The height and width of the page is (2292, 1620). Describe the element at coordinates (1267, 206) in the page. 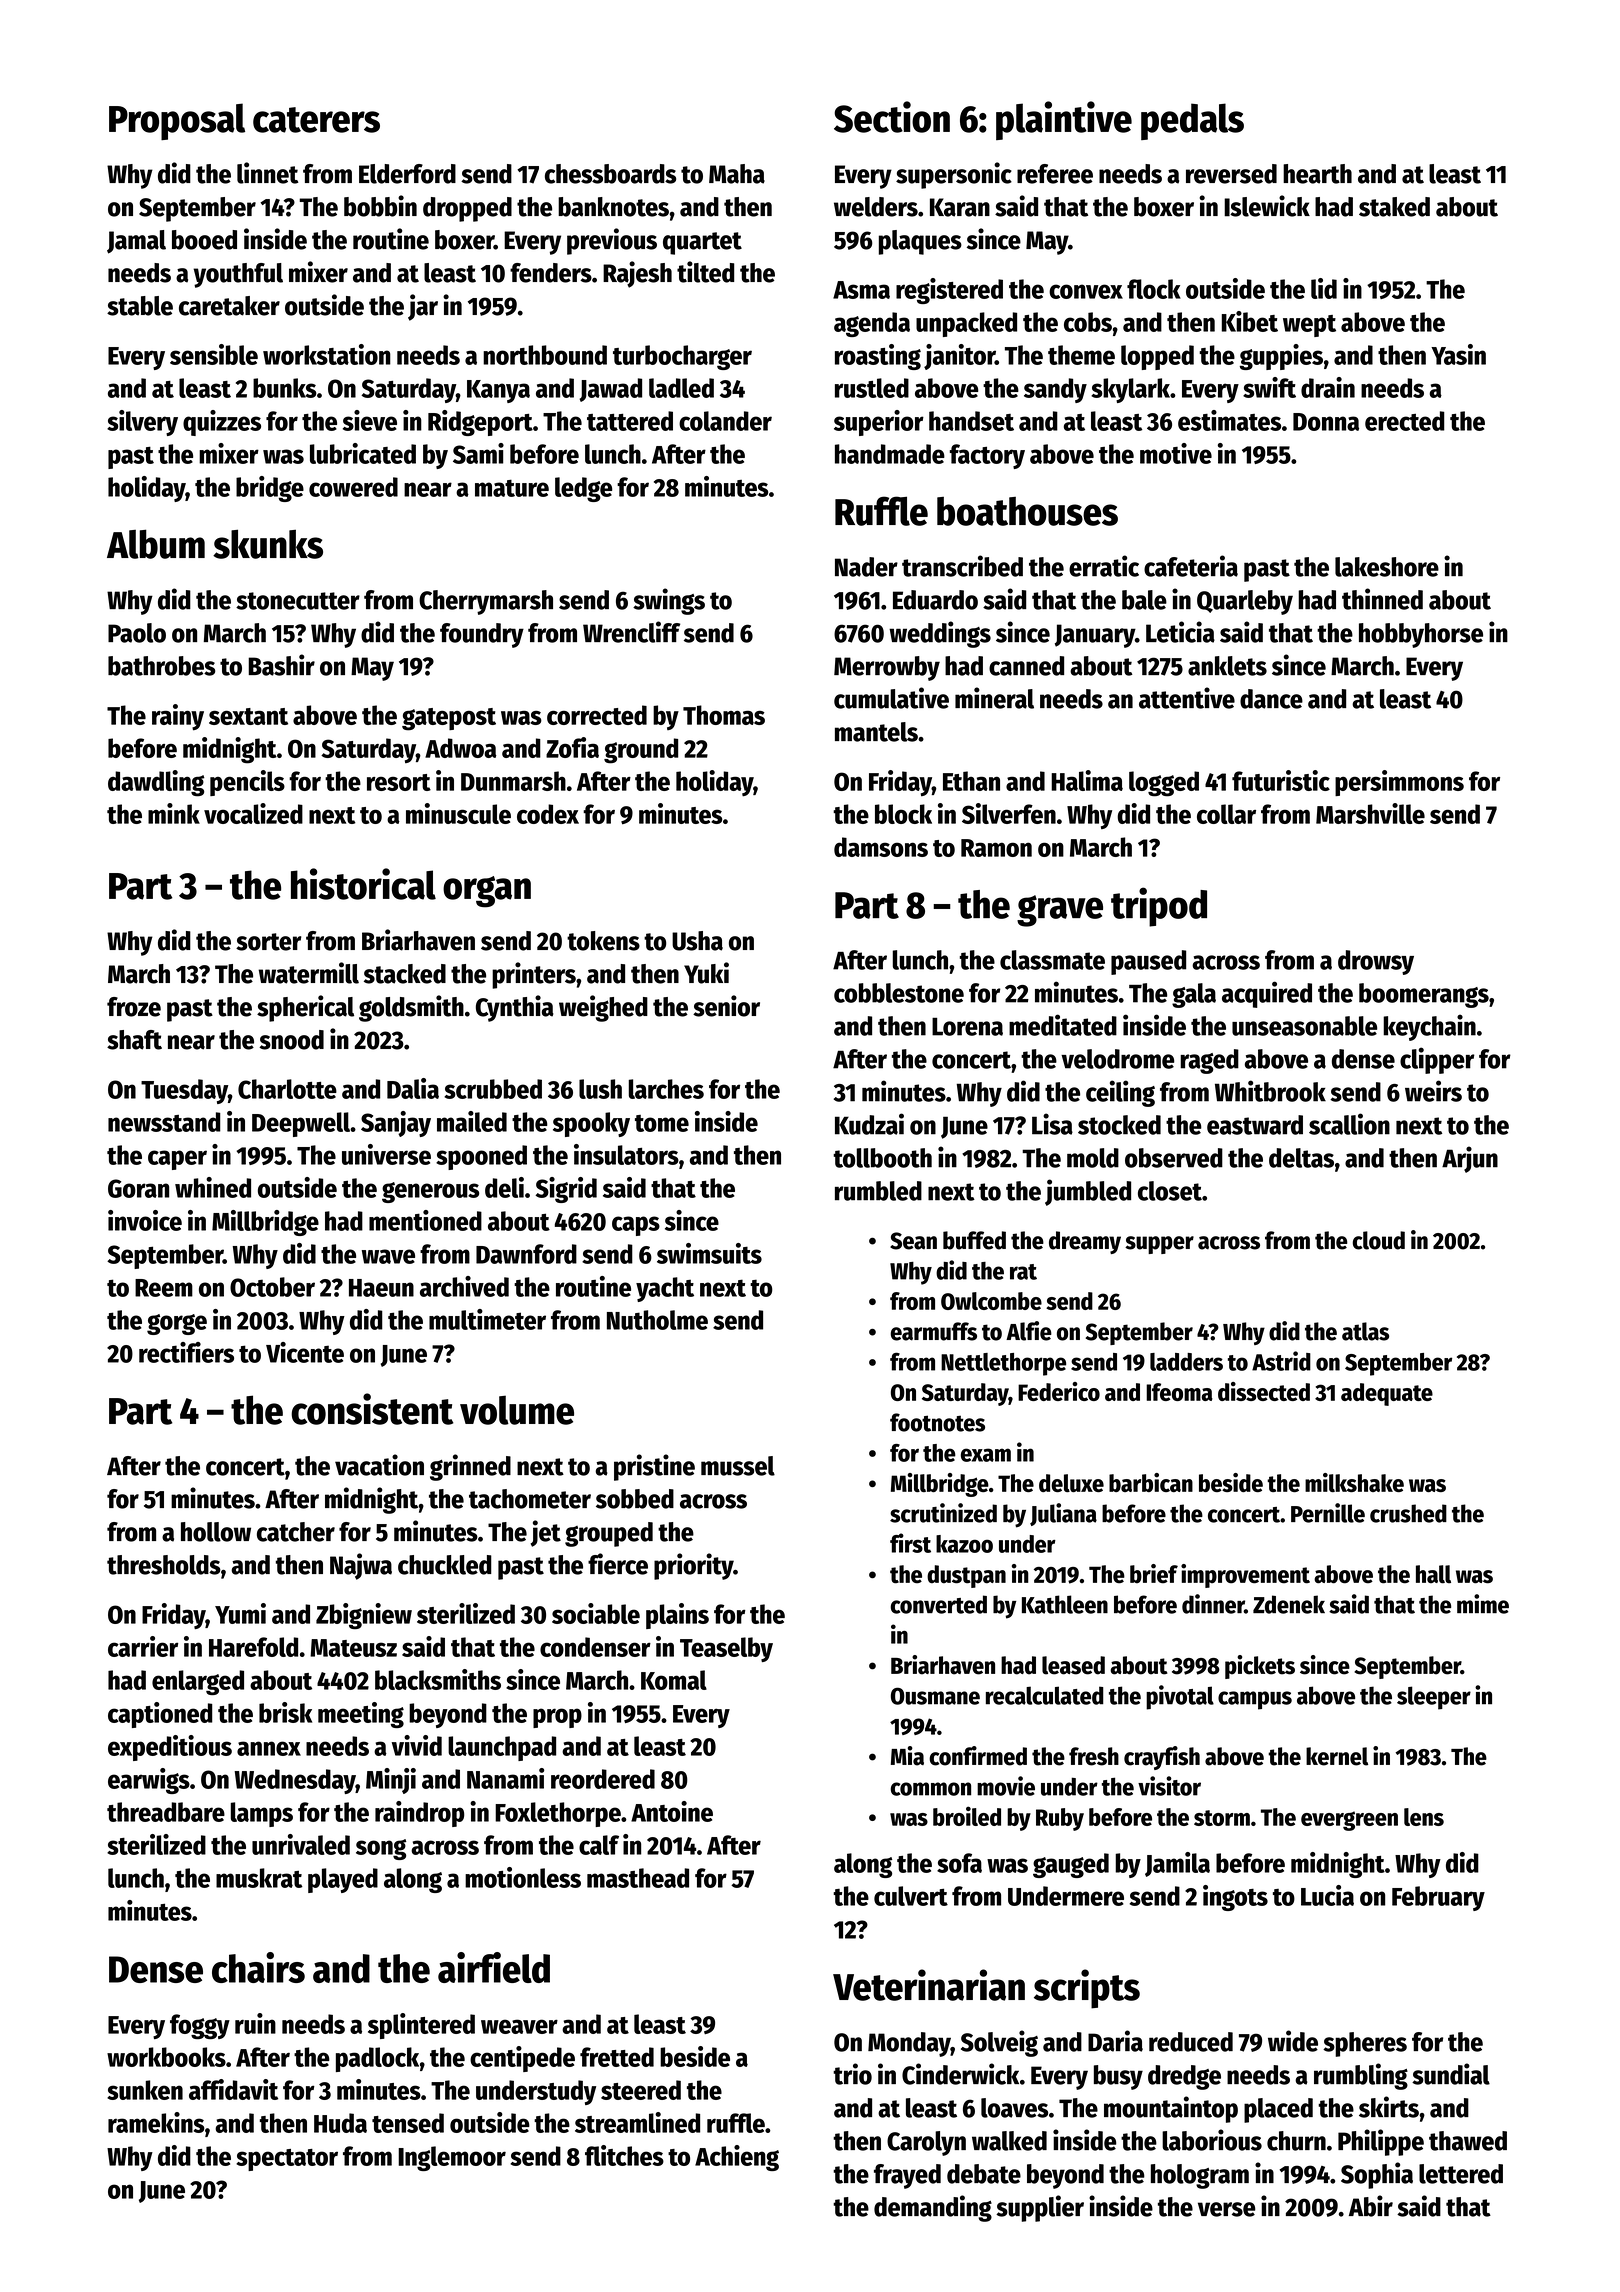

I see `Islewick` at that location.
